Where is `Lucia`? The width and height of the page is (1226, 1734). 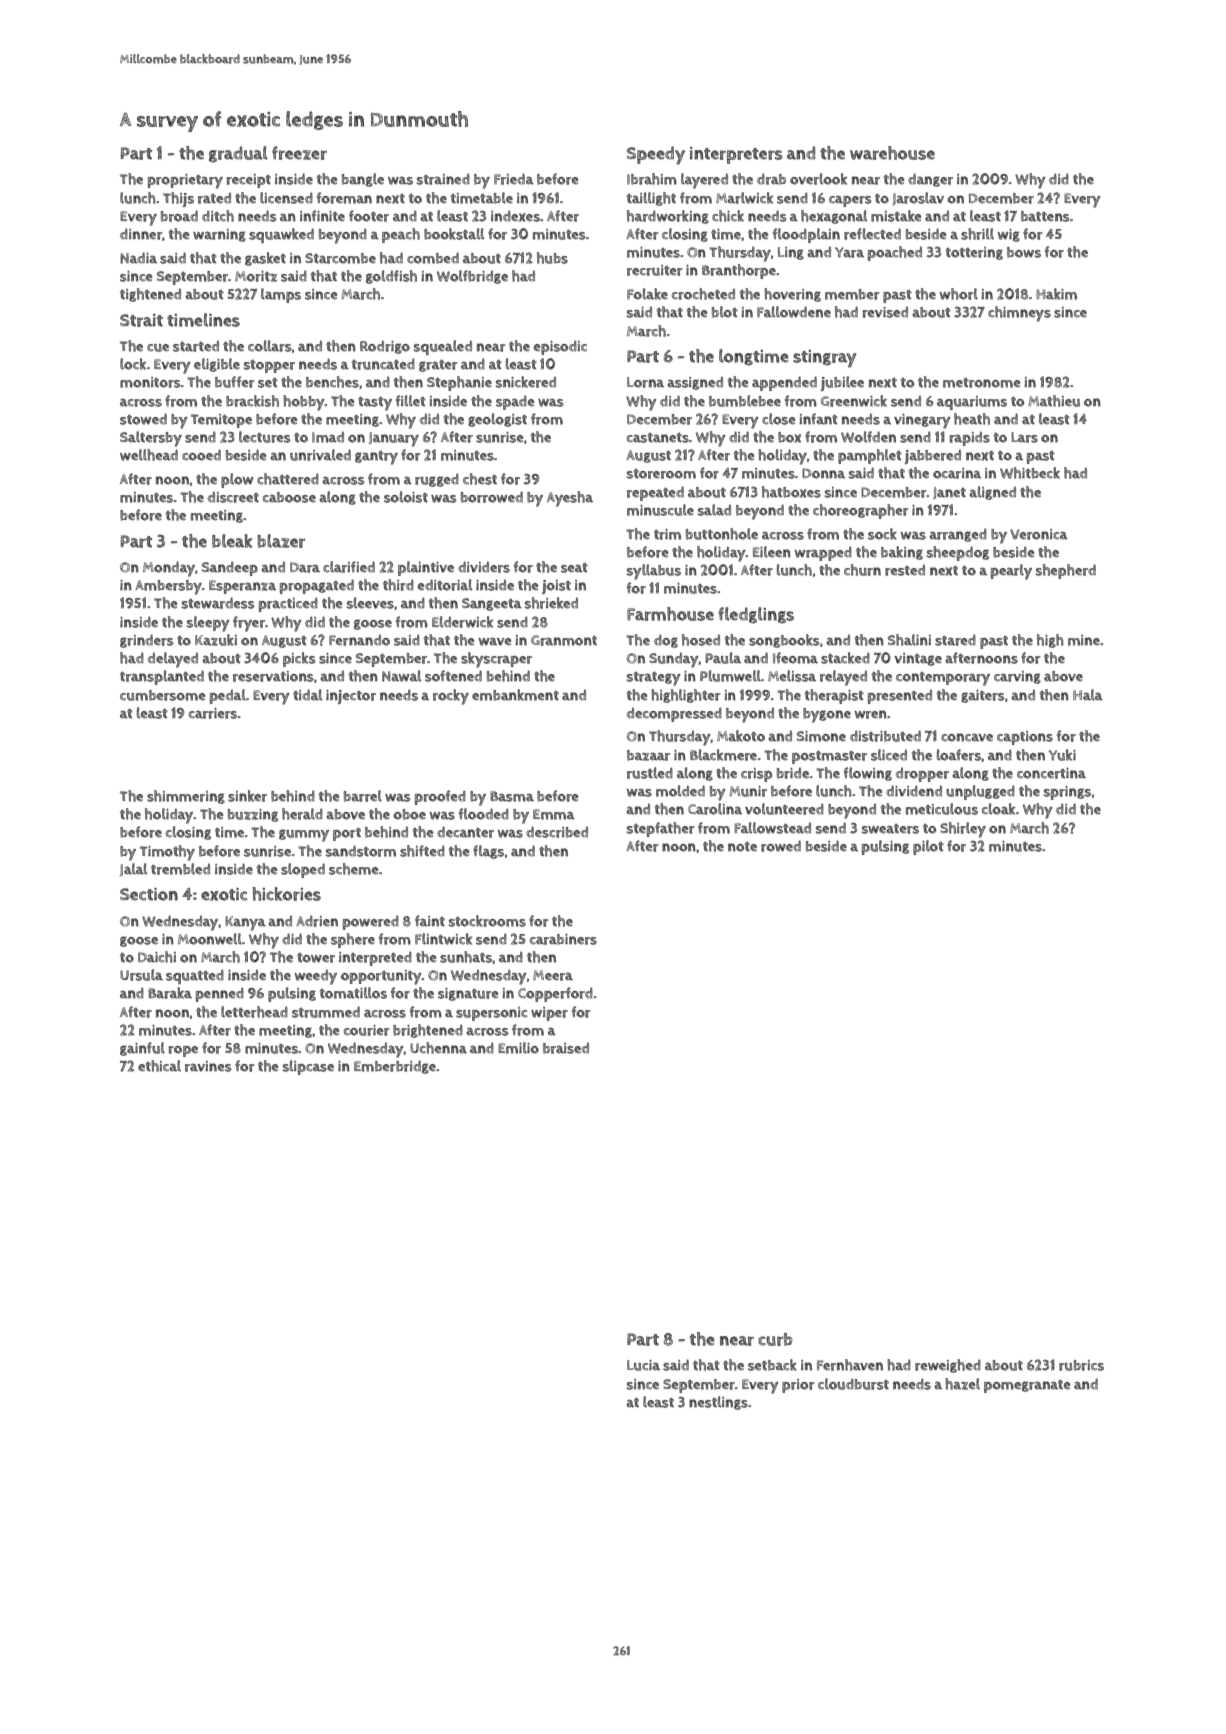
Lucia is located at coordinates (643, 1365).
